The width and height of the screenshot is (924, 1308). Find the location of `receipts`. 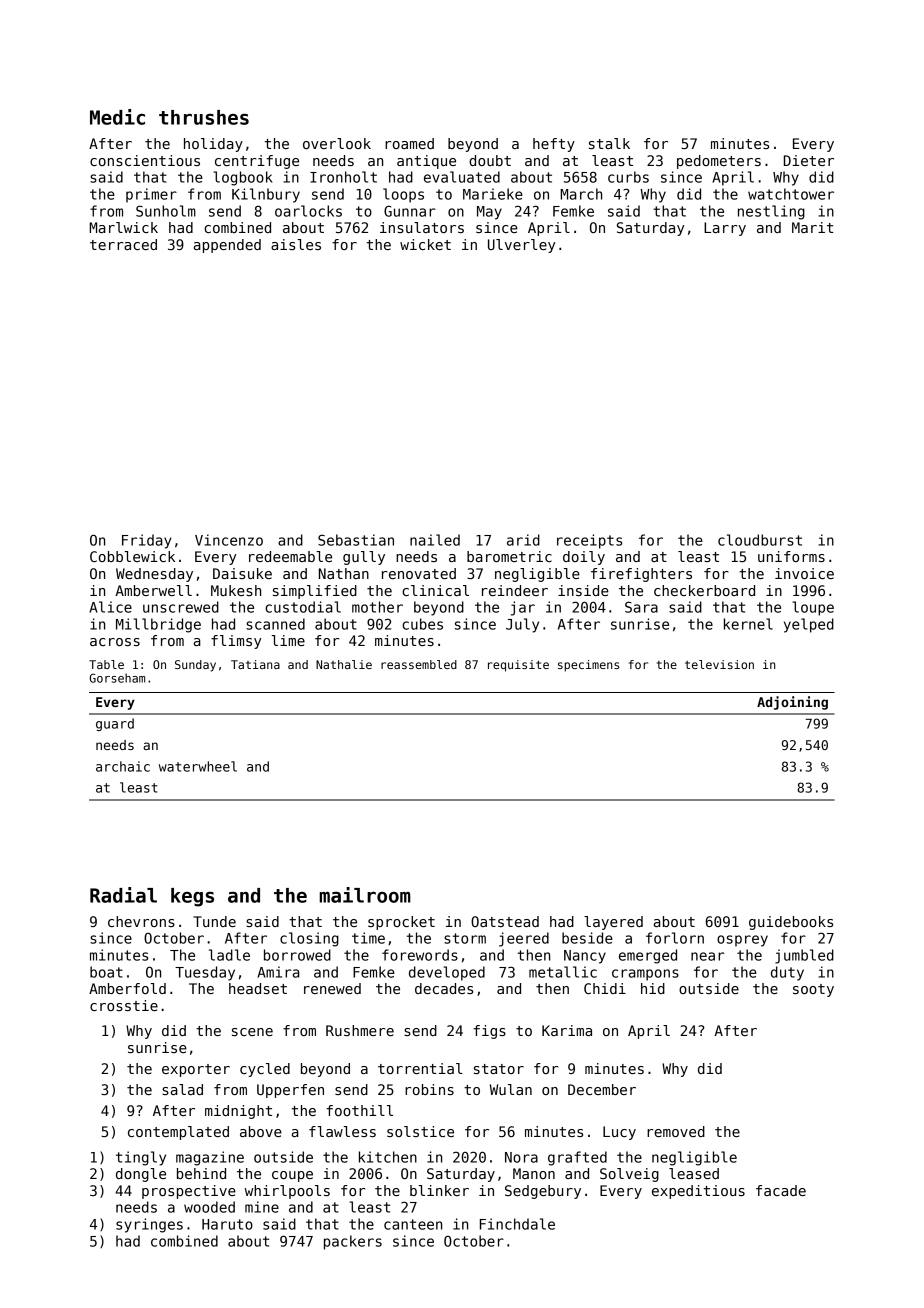

receipts is located at coordinates (589, 541).
